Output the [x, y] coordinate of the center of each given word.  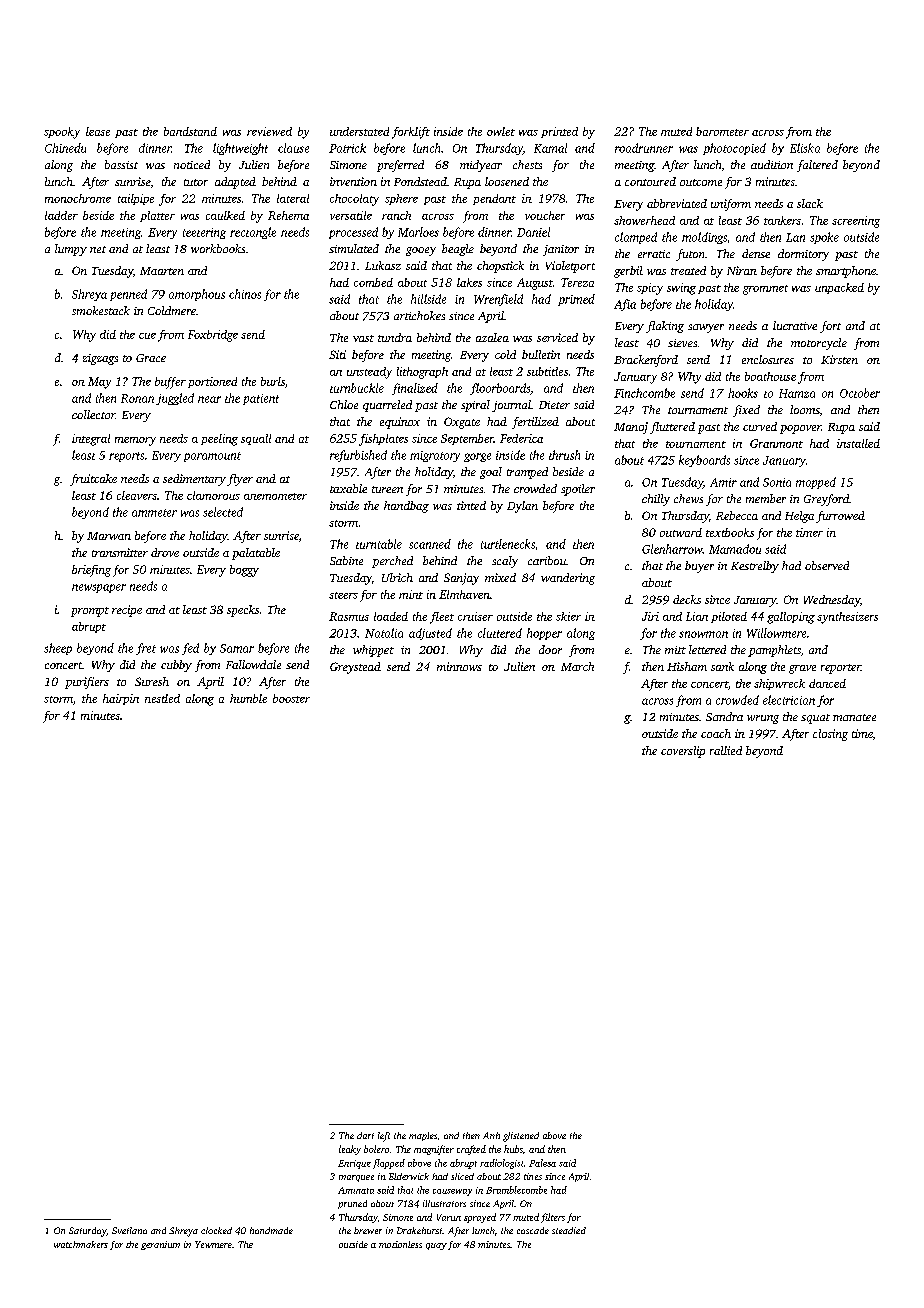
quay [436, 1246]
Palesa [542, 1163]
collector [93, 414]
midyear [481, 166]
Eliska [805, 148]
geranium [160, 1245]
